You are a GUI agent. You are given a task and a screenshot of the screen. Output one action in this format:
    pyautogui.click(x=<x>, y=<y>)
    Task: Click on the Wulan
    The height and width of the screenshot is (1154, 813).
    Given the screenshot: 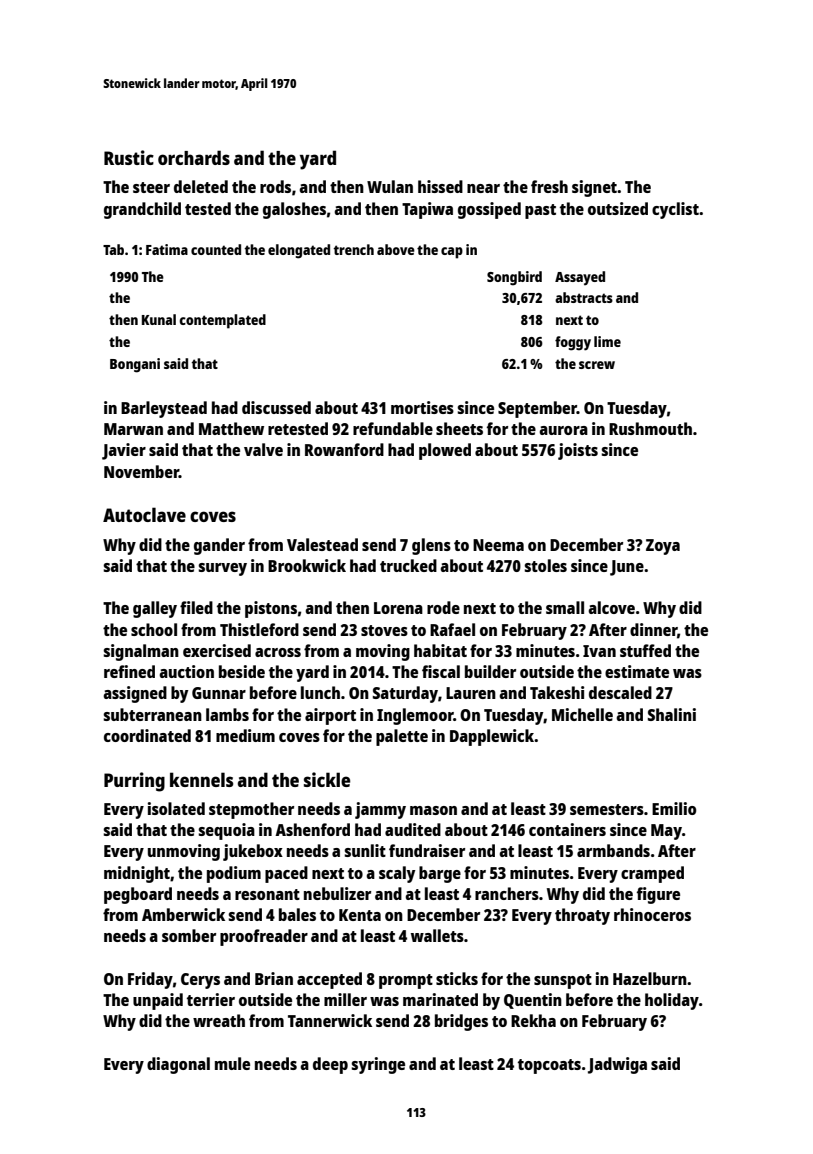 What is the action you would take?
    pyautogui.click(x=390, y=186)
